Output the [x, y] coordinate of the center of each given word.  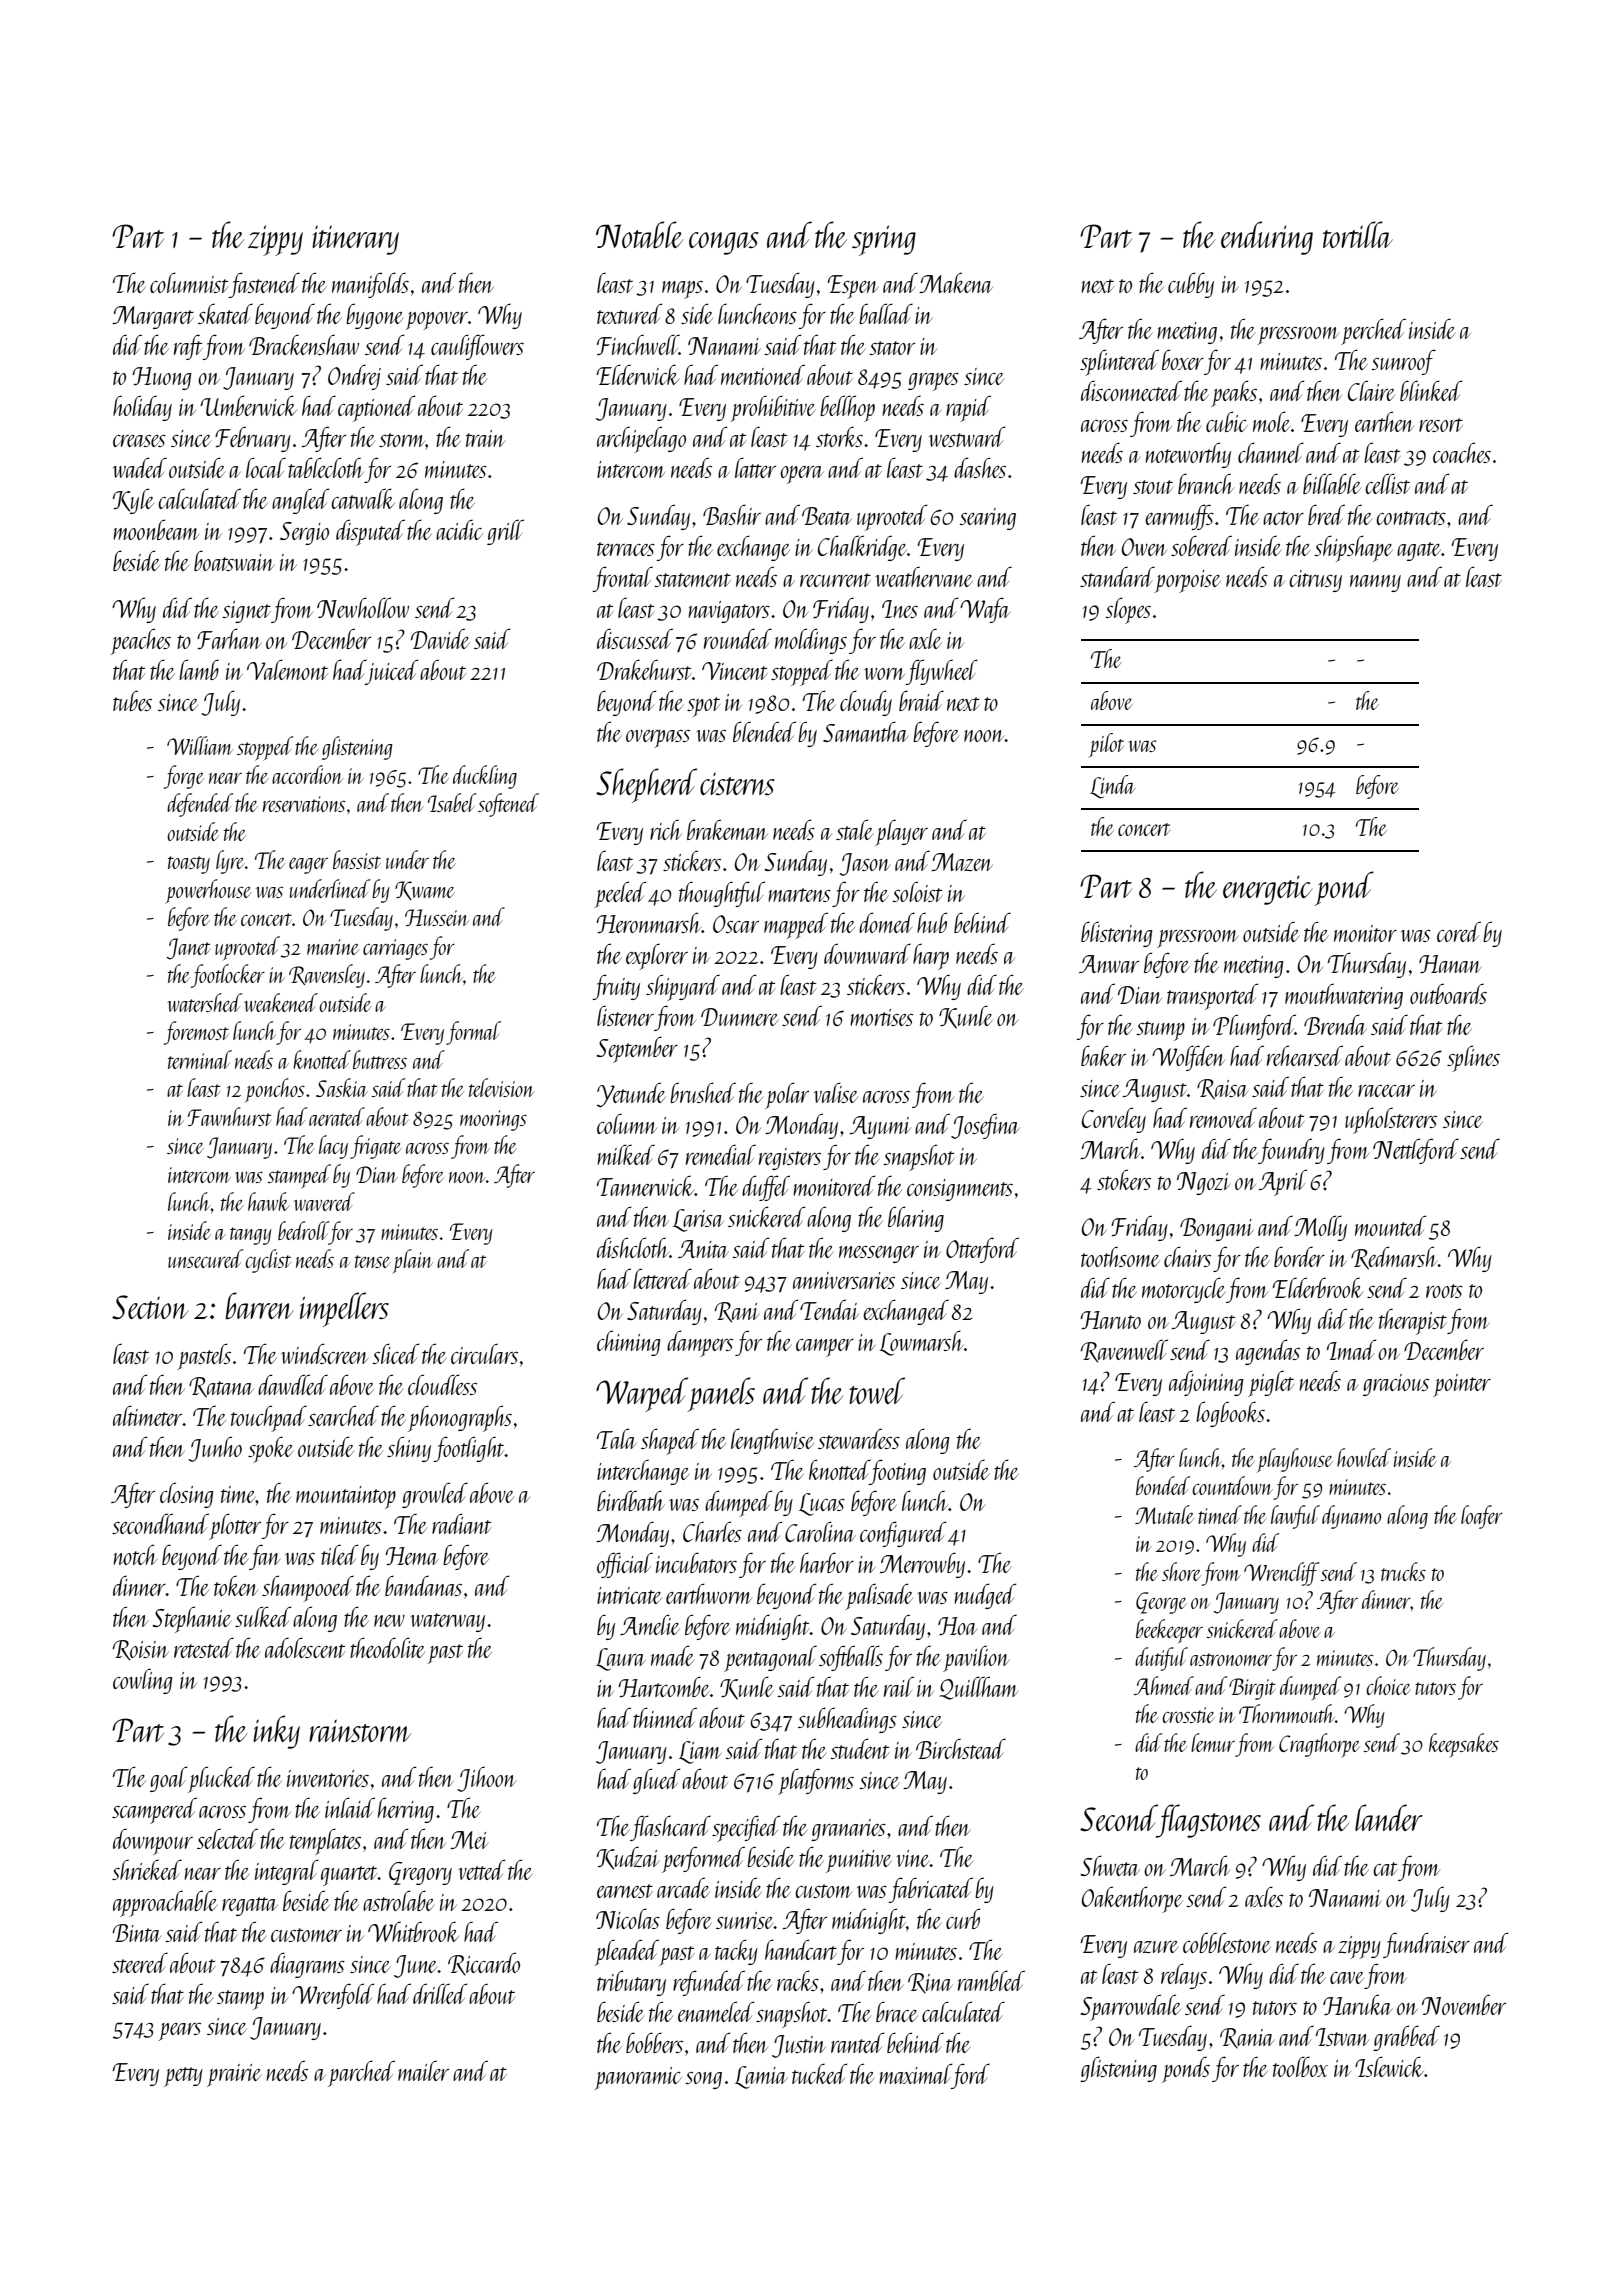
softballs [851, 1658]
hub [932, 922]
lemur [1213, 1742]
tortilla [1358, 234]
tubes [132, 700]
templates [325, 1841]
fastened [264, 285]
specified [746, 1828]
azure [1156, 1947]
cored [1459, 931]
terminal [200, 1059]
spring [884, 240]
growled [435, 1495]
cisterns [737, 783]
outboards [1448, 993]
